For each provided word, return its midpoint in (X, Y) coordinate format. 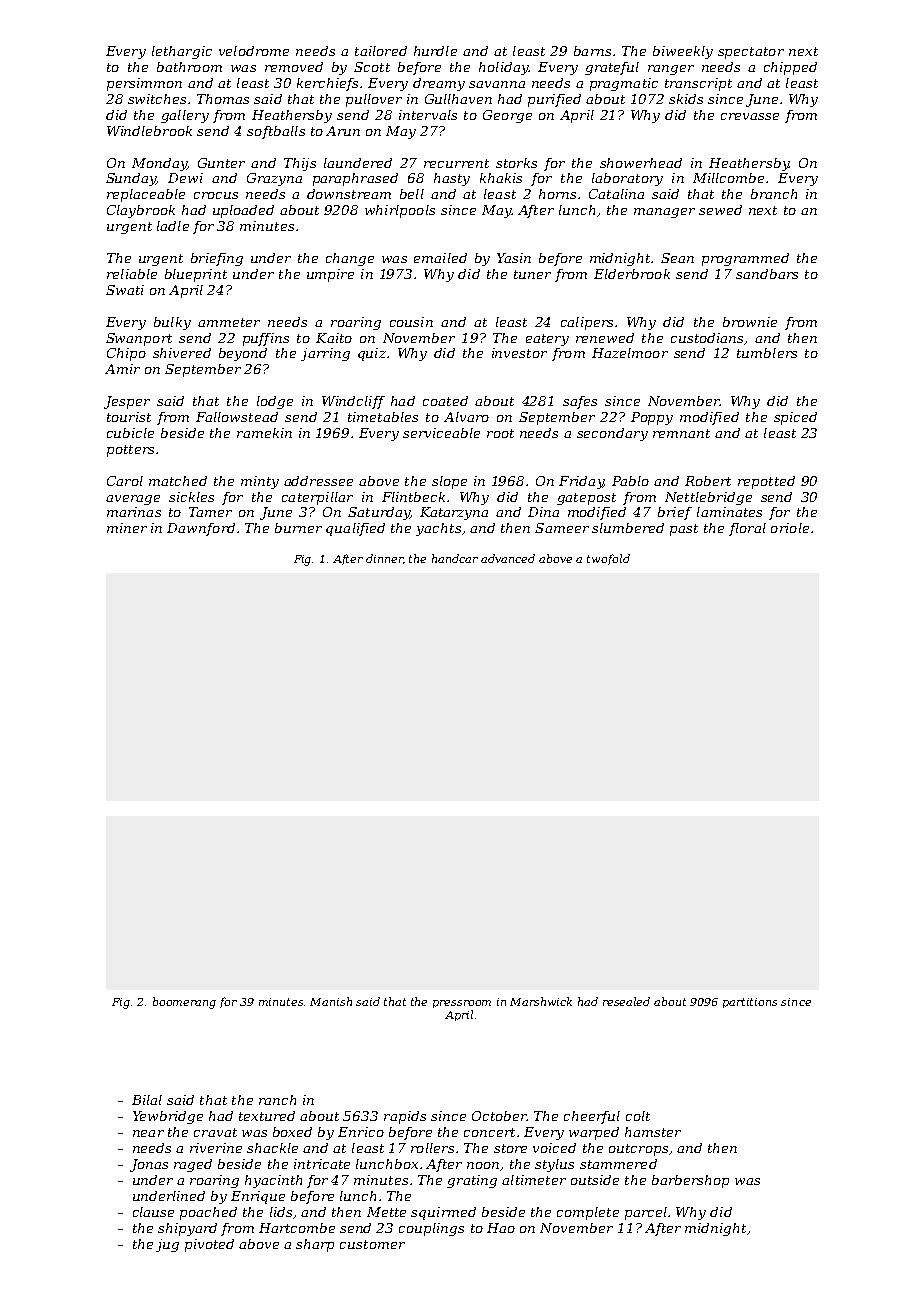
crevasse (750, 116)
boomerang (184, 1003)
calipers (587, 323)
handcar (455, 558)
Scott (372, 67)
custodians (707, 338)
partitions (750, 1003)
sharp (315, 1245)
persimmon (144, 84)
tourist (129, 417)
